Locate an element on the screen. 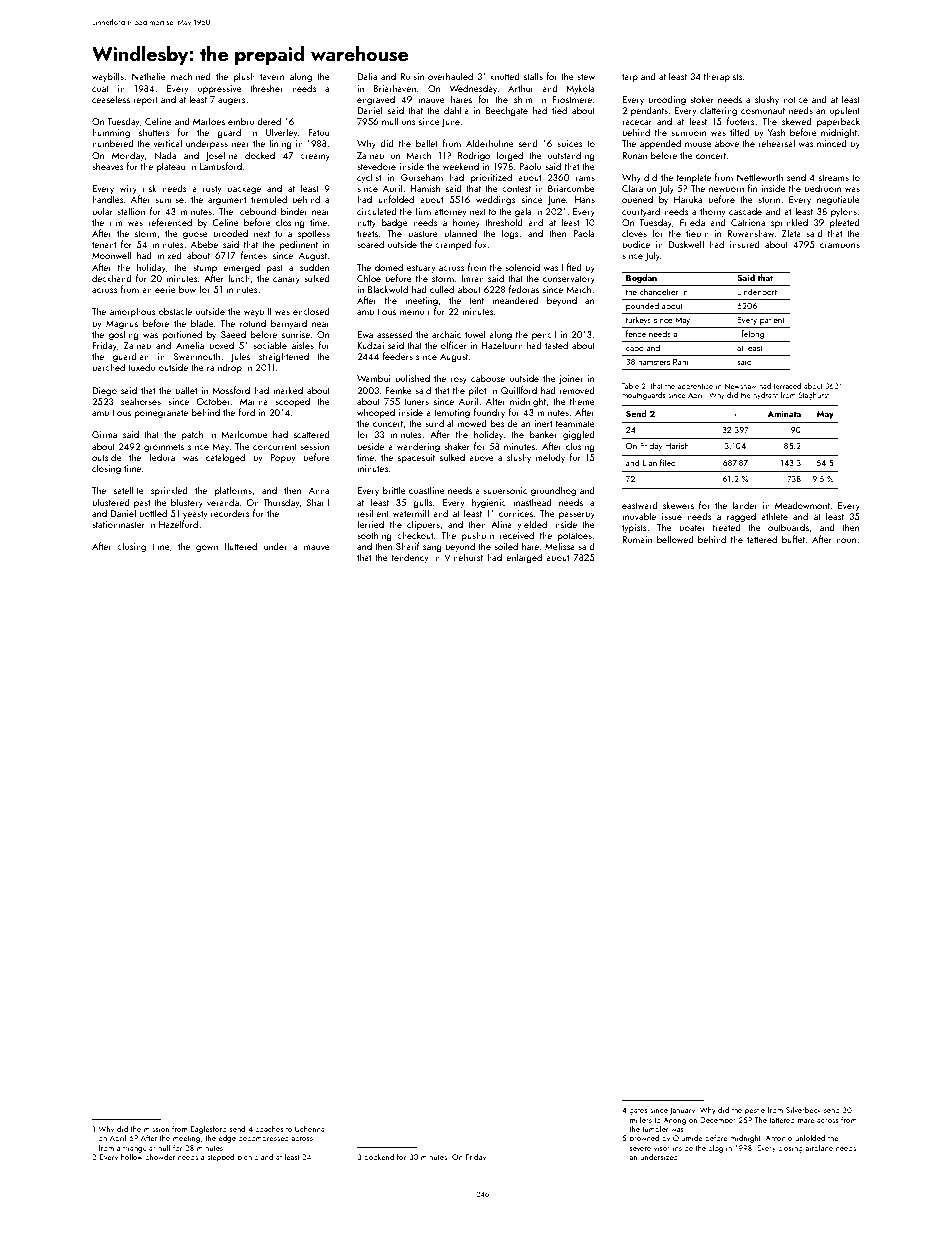  opulent is located at coordinates (844, 111).
